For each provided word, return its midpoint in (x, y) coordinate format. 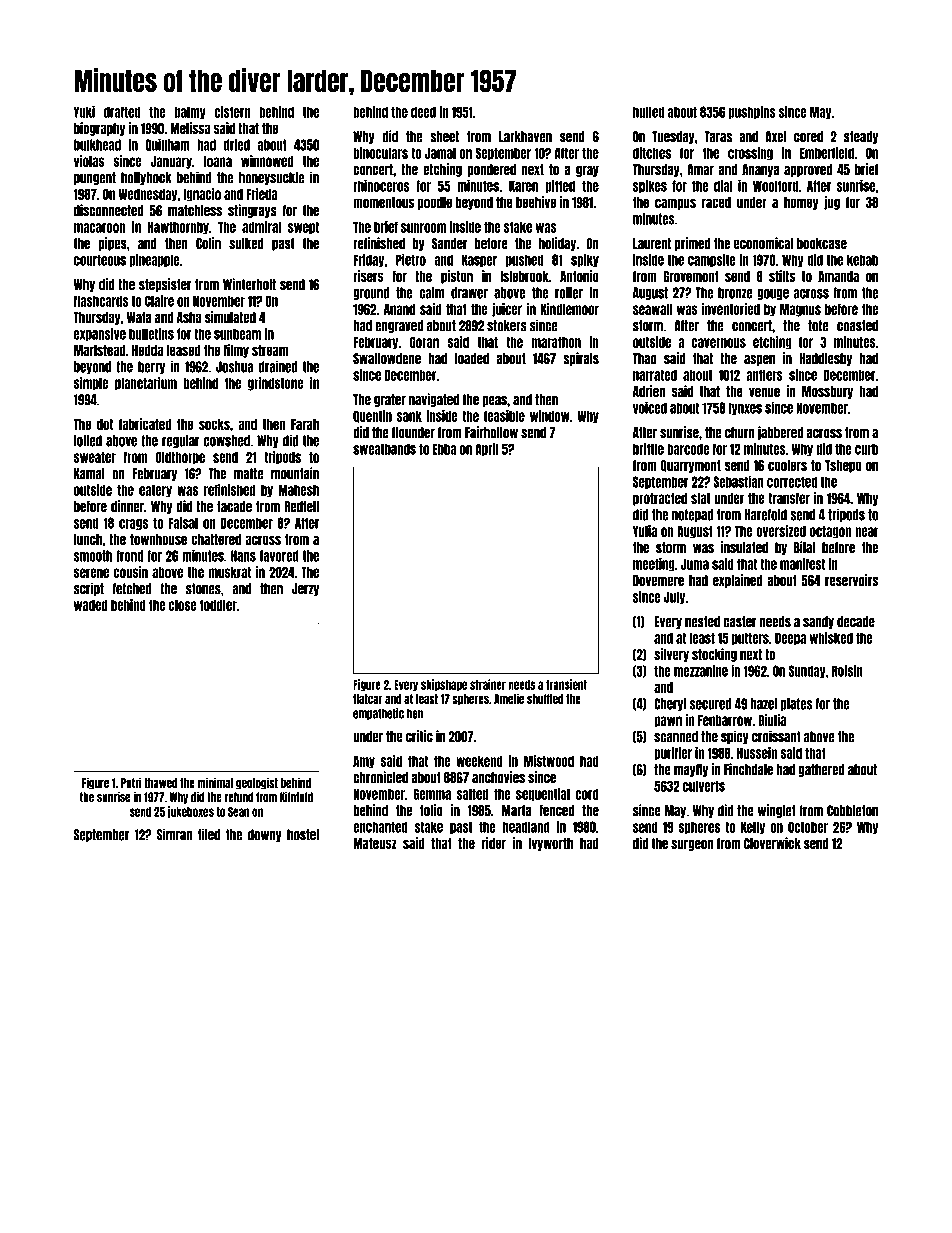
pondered (492, 170)
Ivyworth (550, 844)
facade (234, 507)
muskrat (229, 572)
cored (808, 137)
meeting (654, 565)
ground (371, 293)
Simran (174, 834)
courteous (100, 260)
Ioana (218, 161)
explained (737, 581)
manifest (802, 564)
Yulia (645, 531)
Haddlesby (825, 359)
